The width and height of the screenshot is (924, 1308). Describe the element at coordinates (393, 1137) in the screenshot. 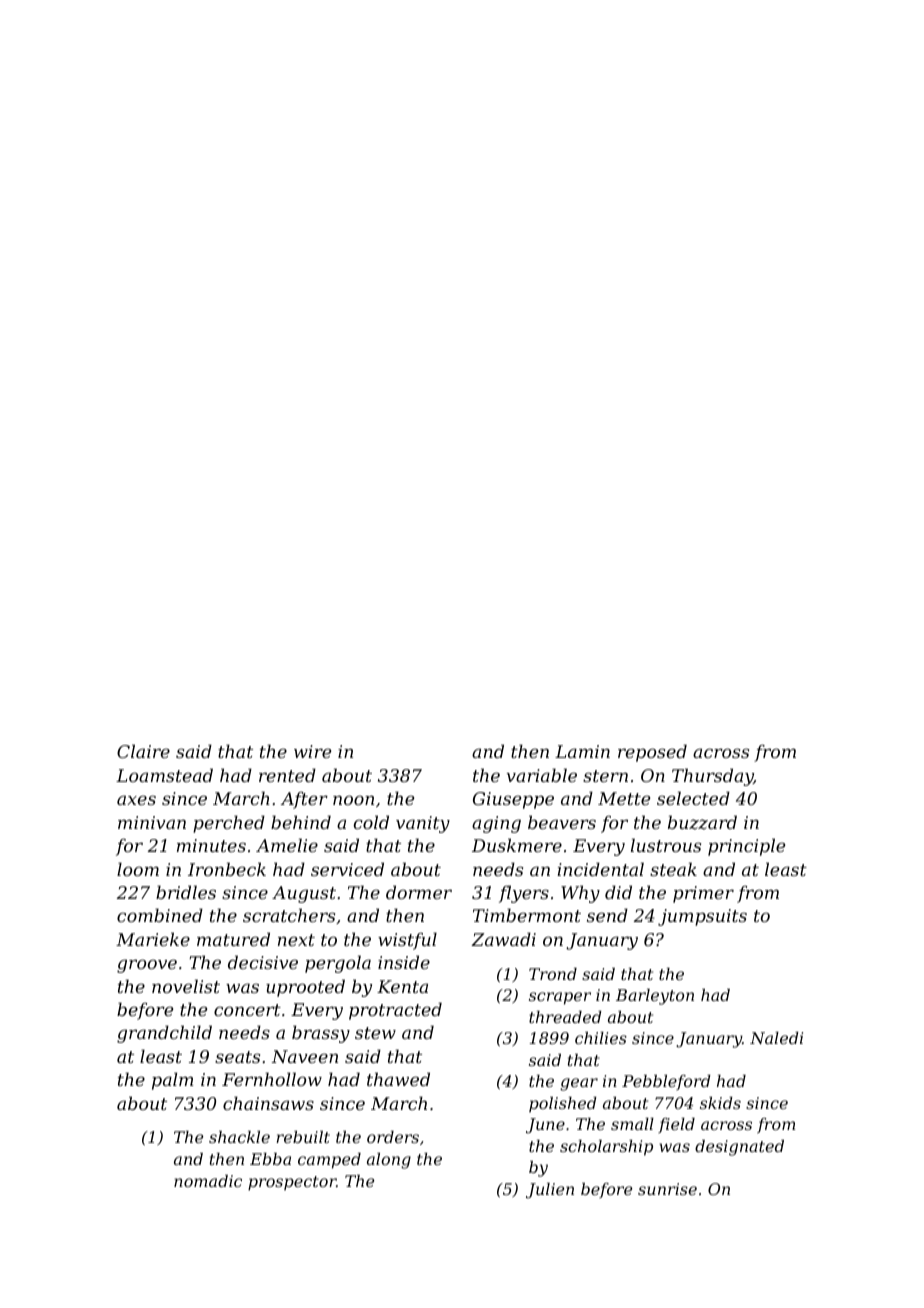

I see `orders` at that location.
